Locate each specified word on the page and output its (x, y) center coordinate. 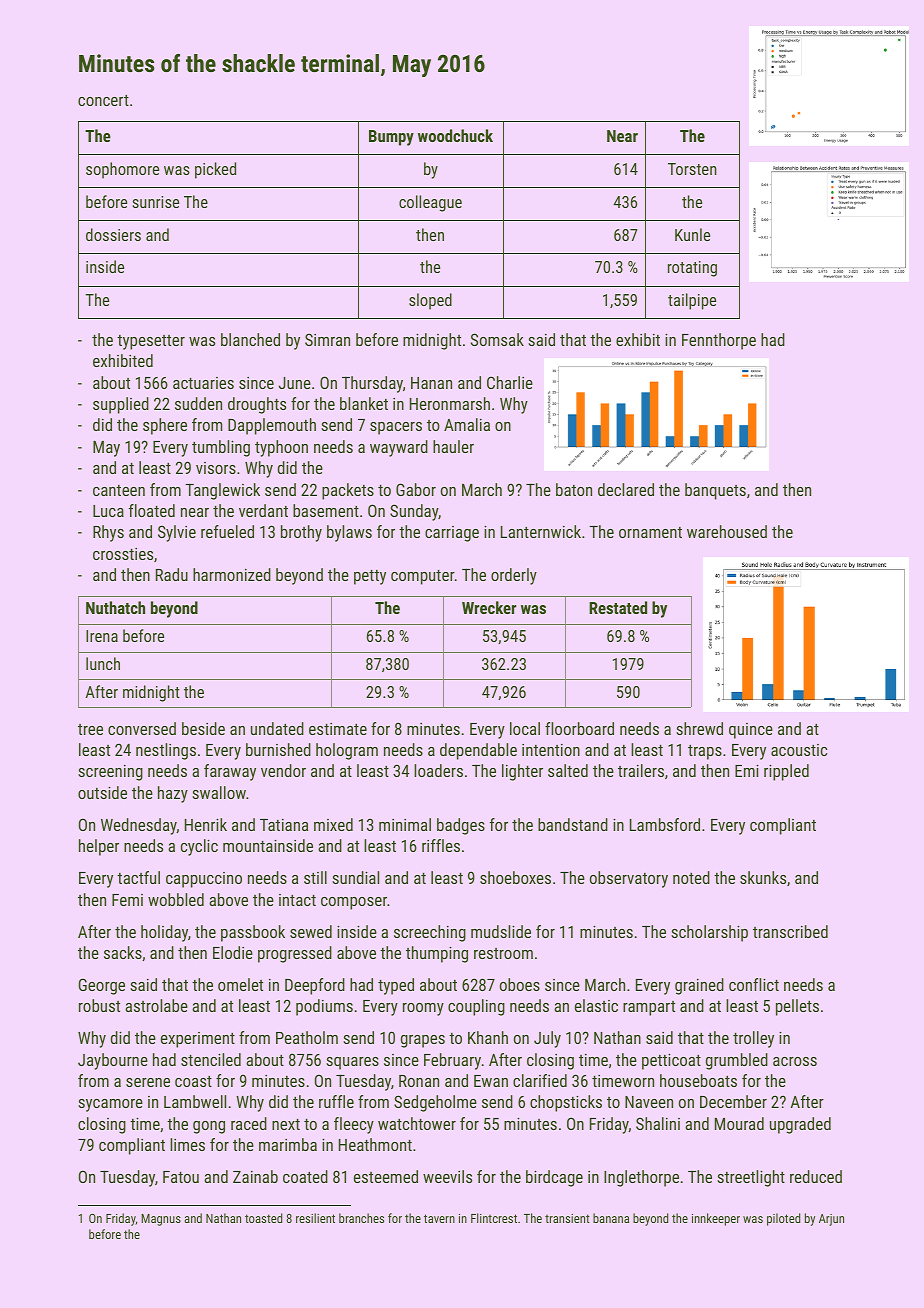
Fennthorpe (719, 341)
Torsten (692, 169)
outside (102, 792)
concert (103, 100)
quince (751, 731)
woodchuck (455, 135)
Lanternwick (541, 531)
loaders (438, 770)
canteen (119, 490)
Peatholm (307, 1037)
